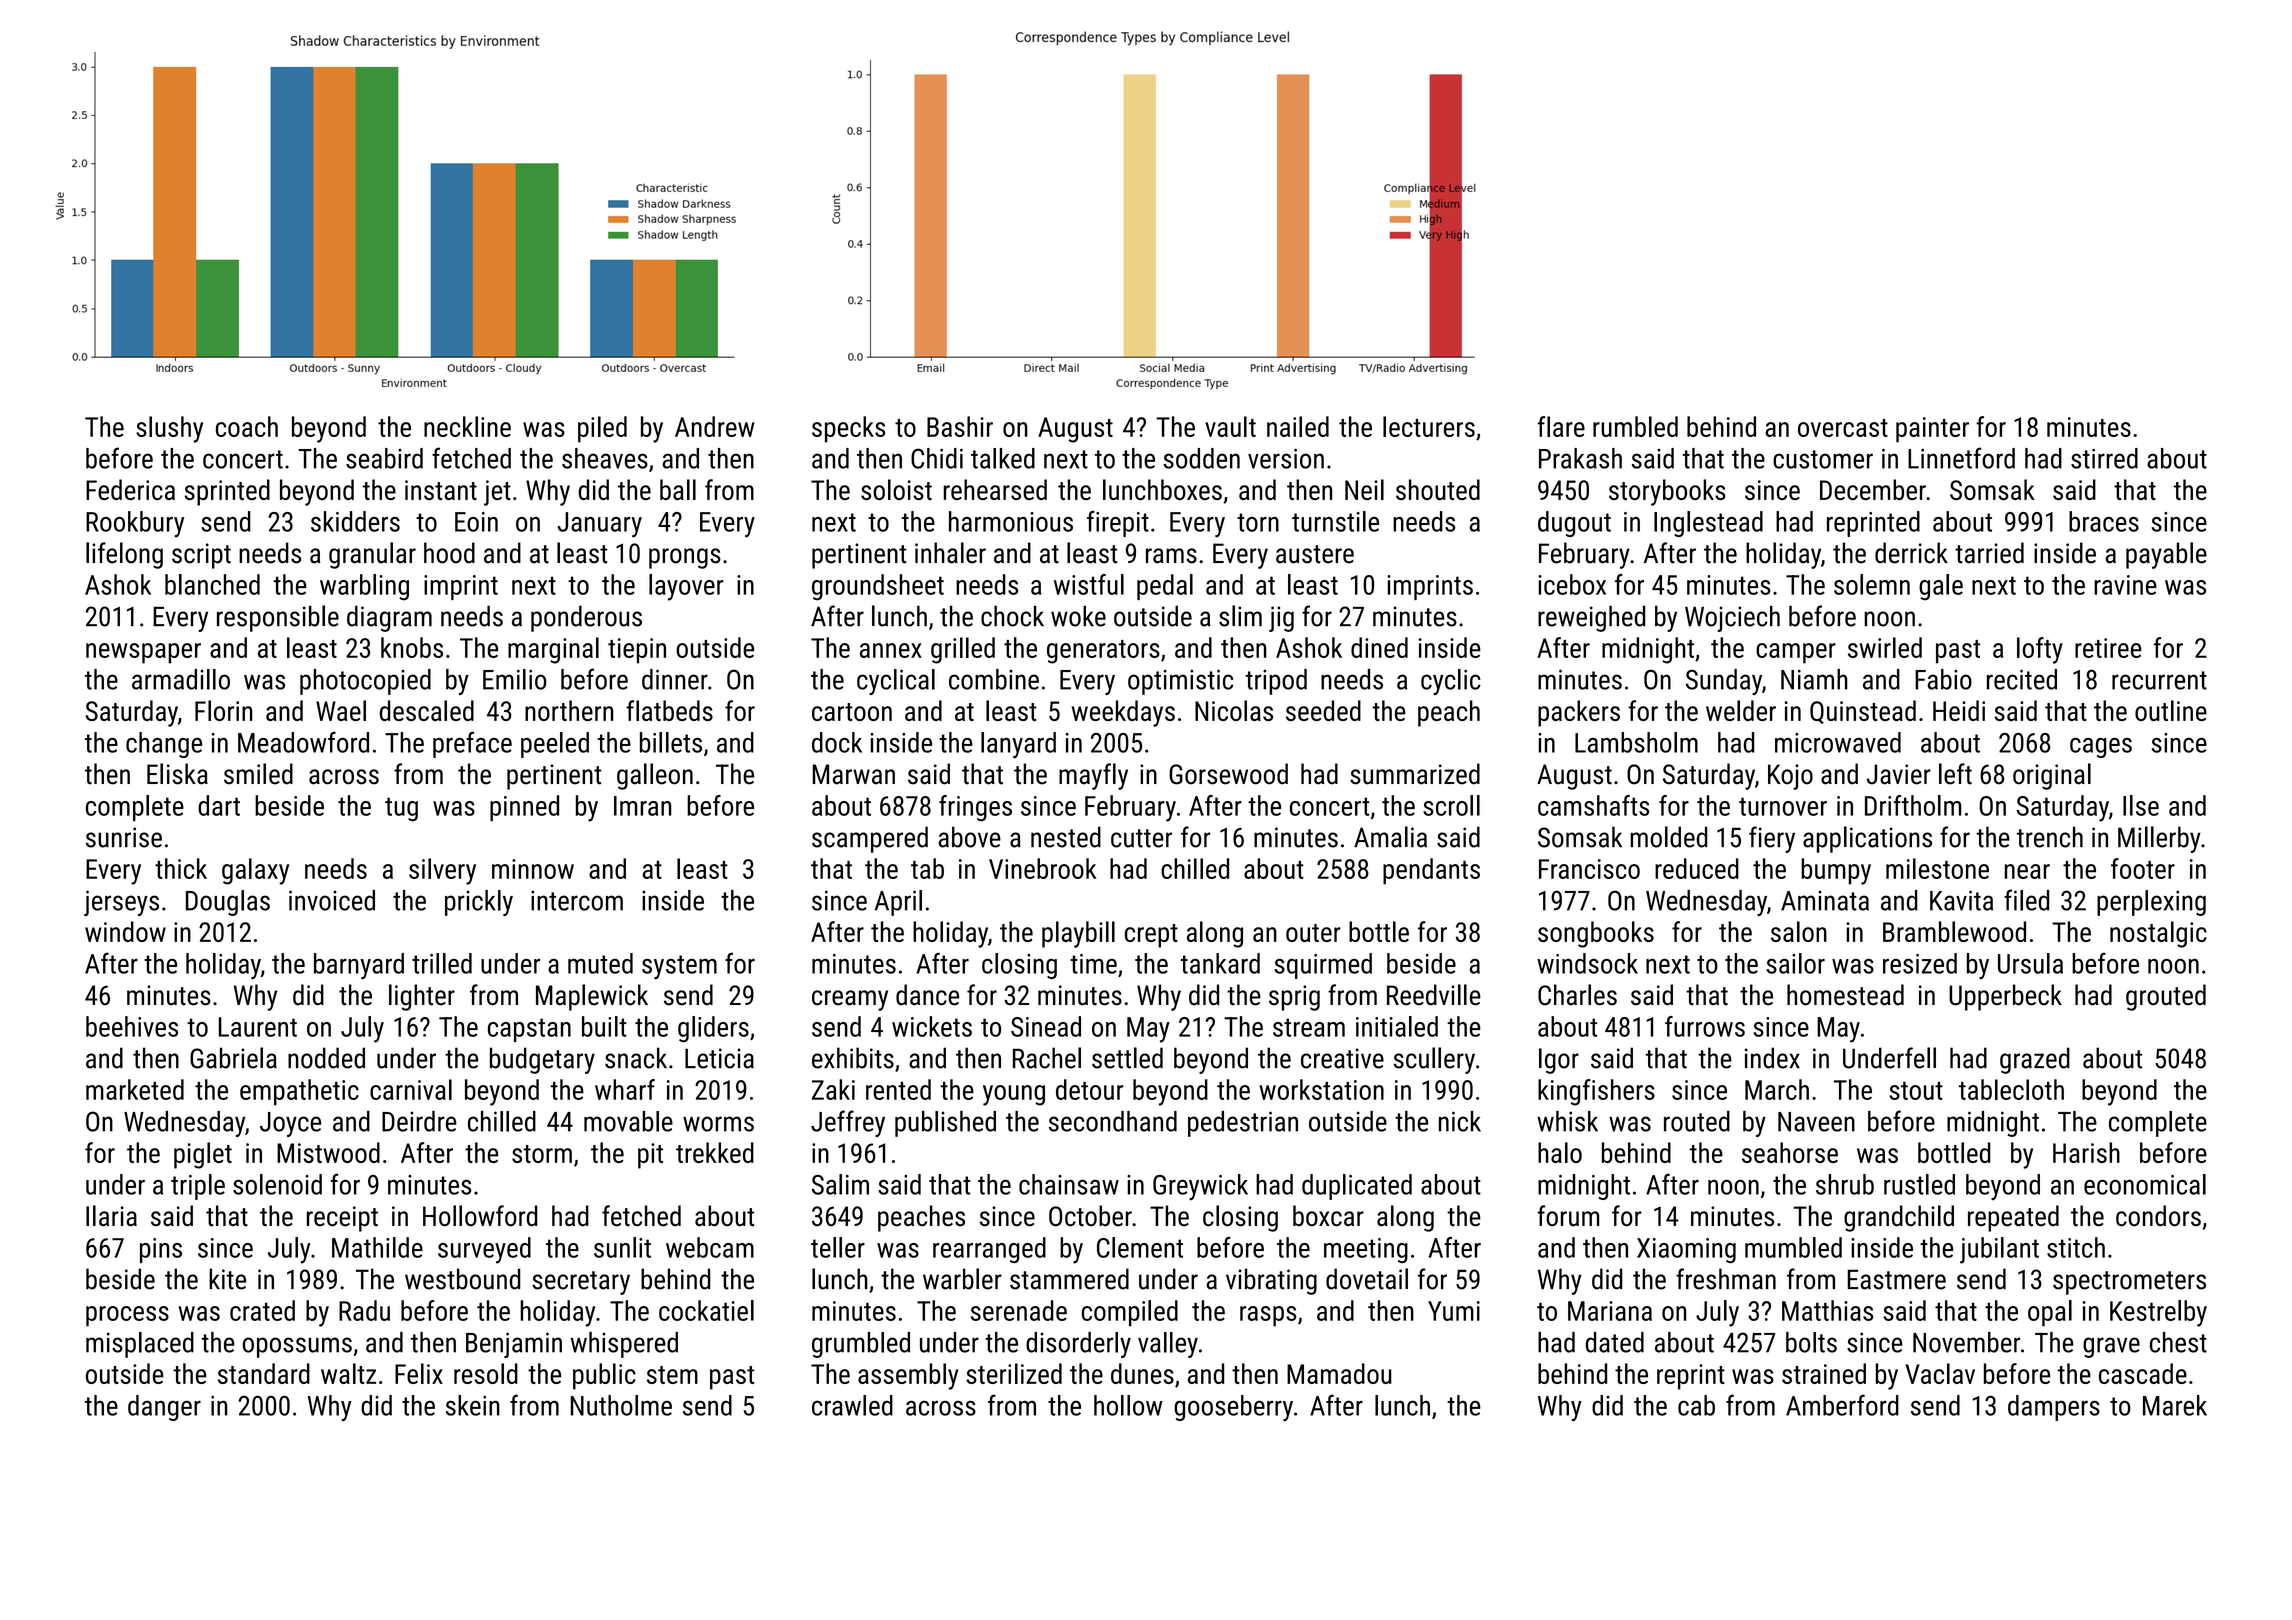 This screenshot has width=2292, height=1620. Describe the element at coordinates (960, 426) in the screenshot. I see `Bashir` at that location.
